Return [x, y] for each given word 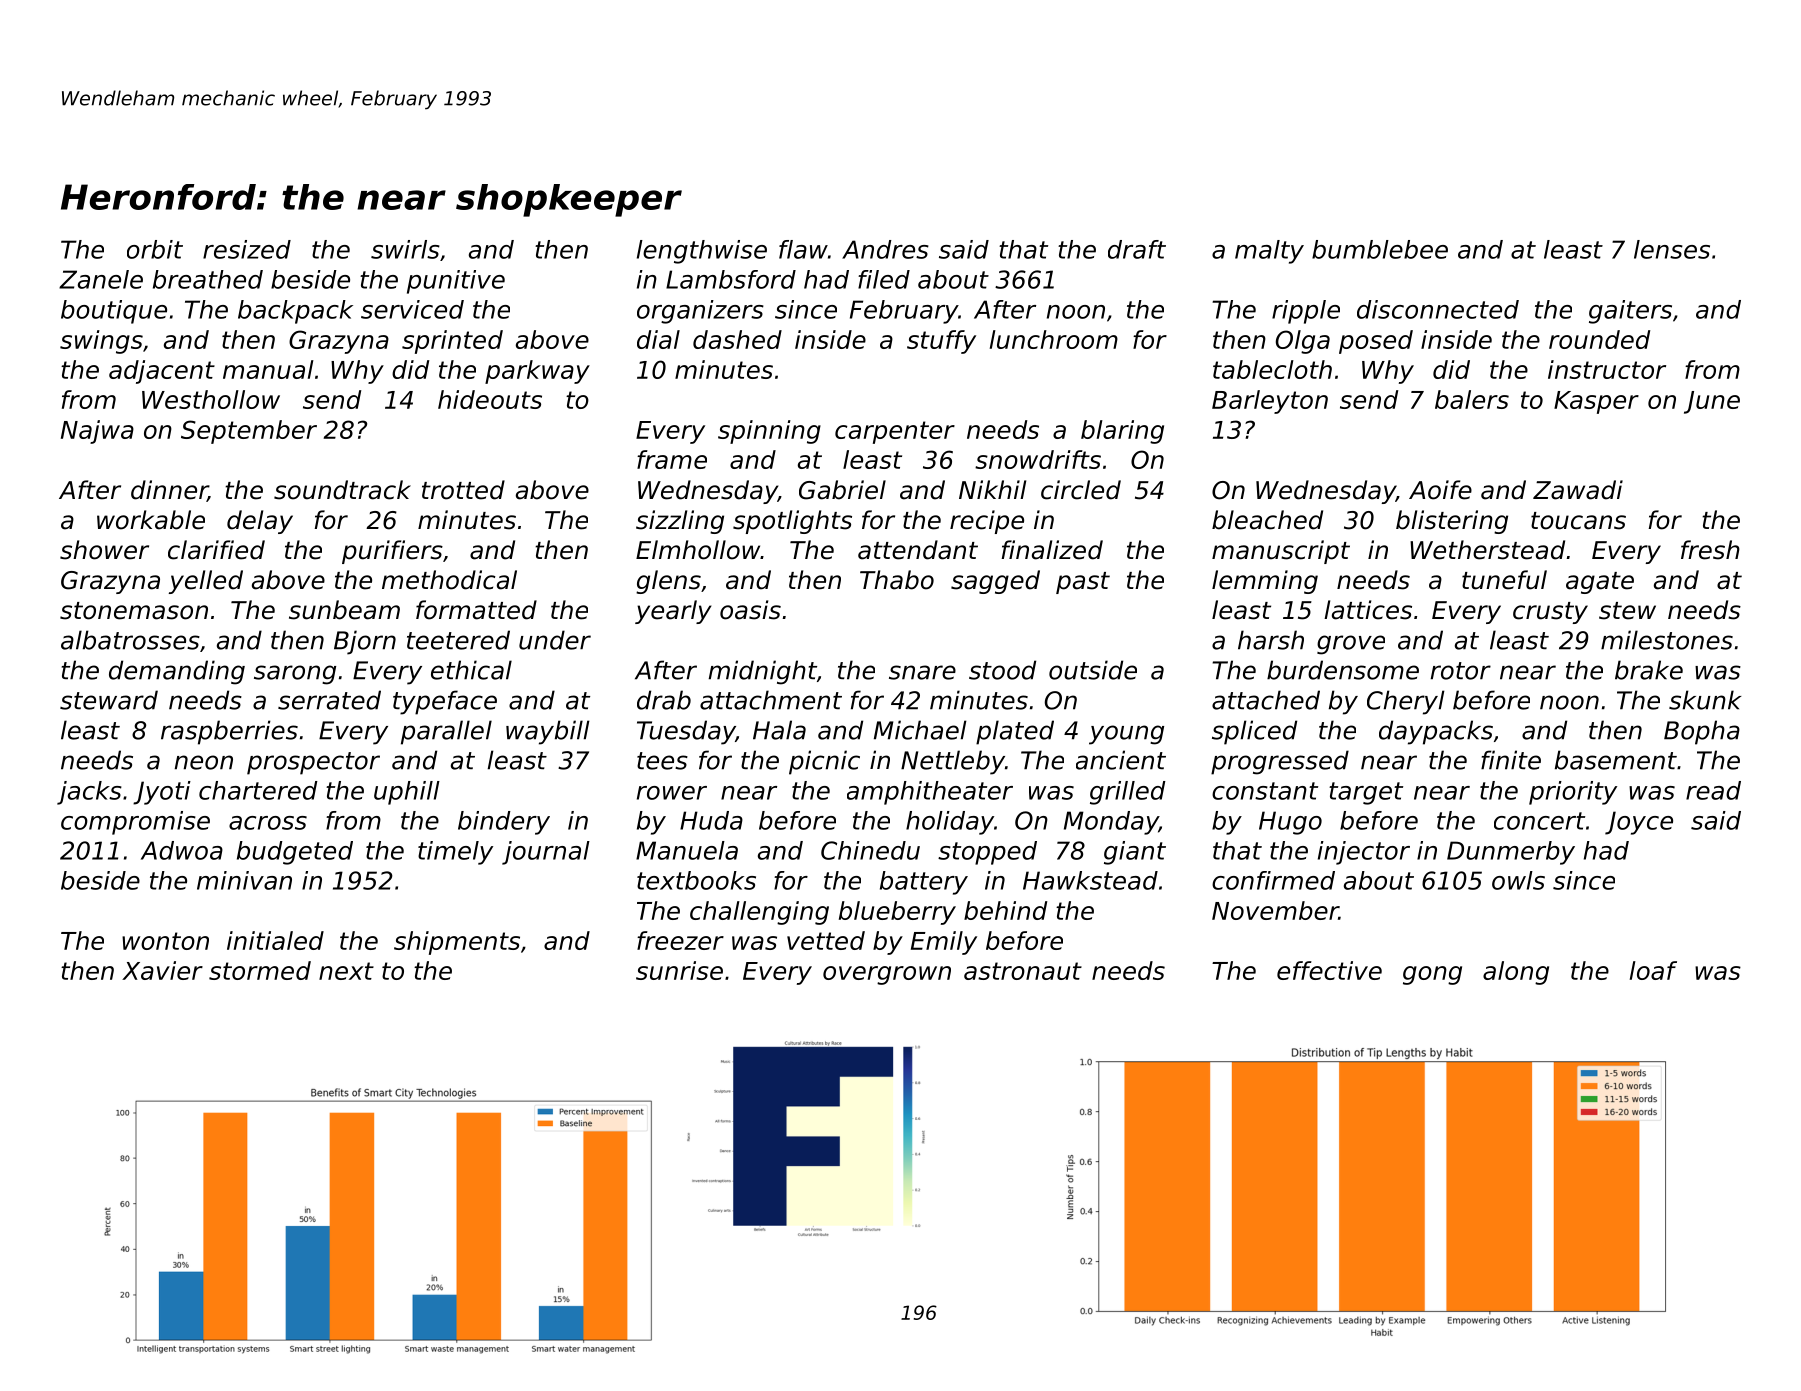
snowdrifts [1038, 459]
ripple [1306, 312]
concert [1539, 821]
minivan [244, 880]
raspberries [229, 732]
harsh [1271, 640]
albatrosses [130, 640]
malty [1269, 252]
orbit [155, 249]
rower [672, 793]
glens [668, 582]
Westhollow [211, 399]
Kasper [1596, 402]
